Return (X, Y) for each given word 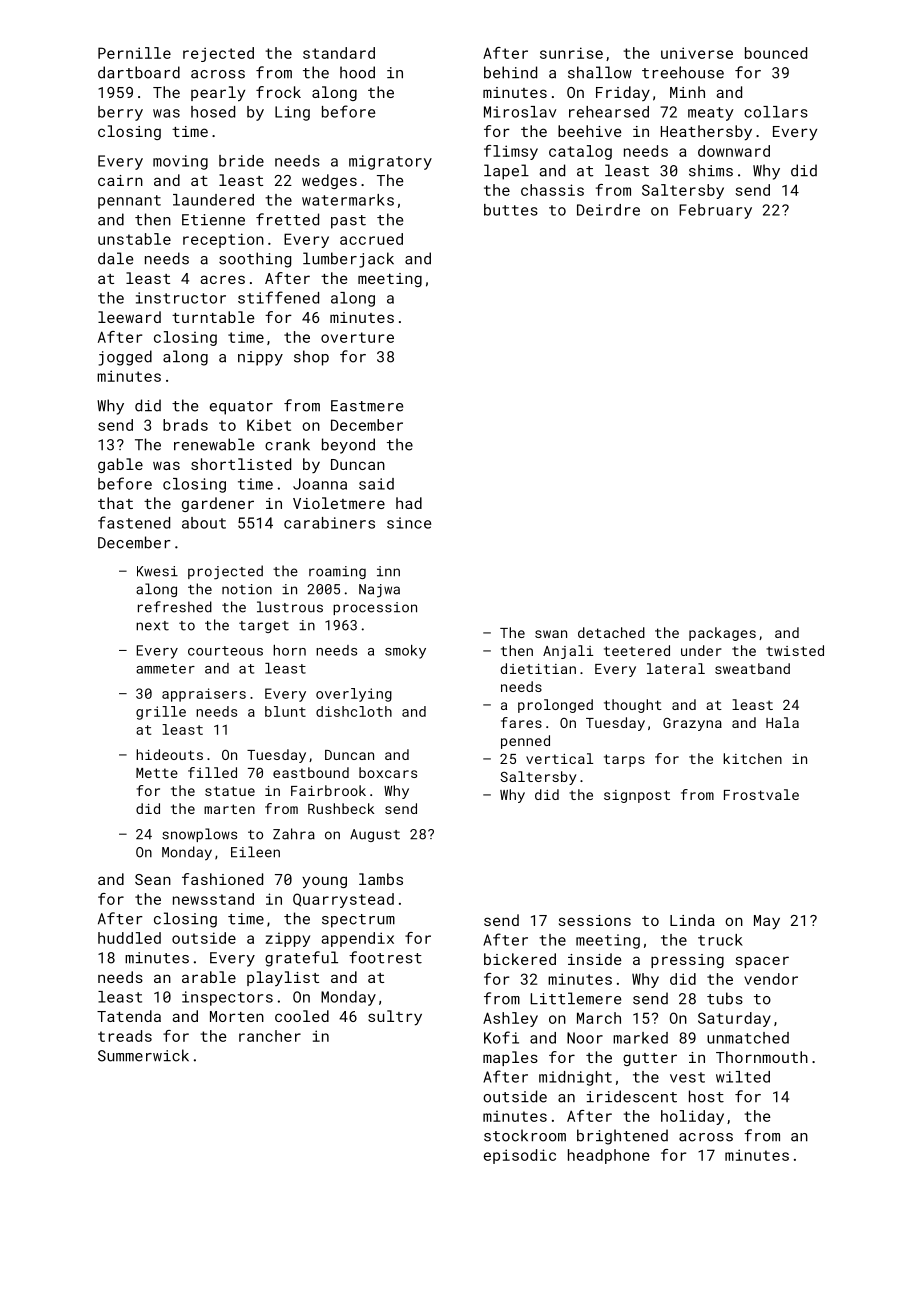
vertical (559, 758)
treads (125, 1036)
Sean (153, 879)
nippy (260, 358)
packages (722, 634)
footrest (385, 957)
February (715, 211)
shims (711, 170)
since (409, 523)
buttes (511, 210)
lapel (506, 172)
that (115, 503)
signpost (637, 796)
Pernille (134, 53)
